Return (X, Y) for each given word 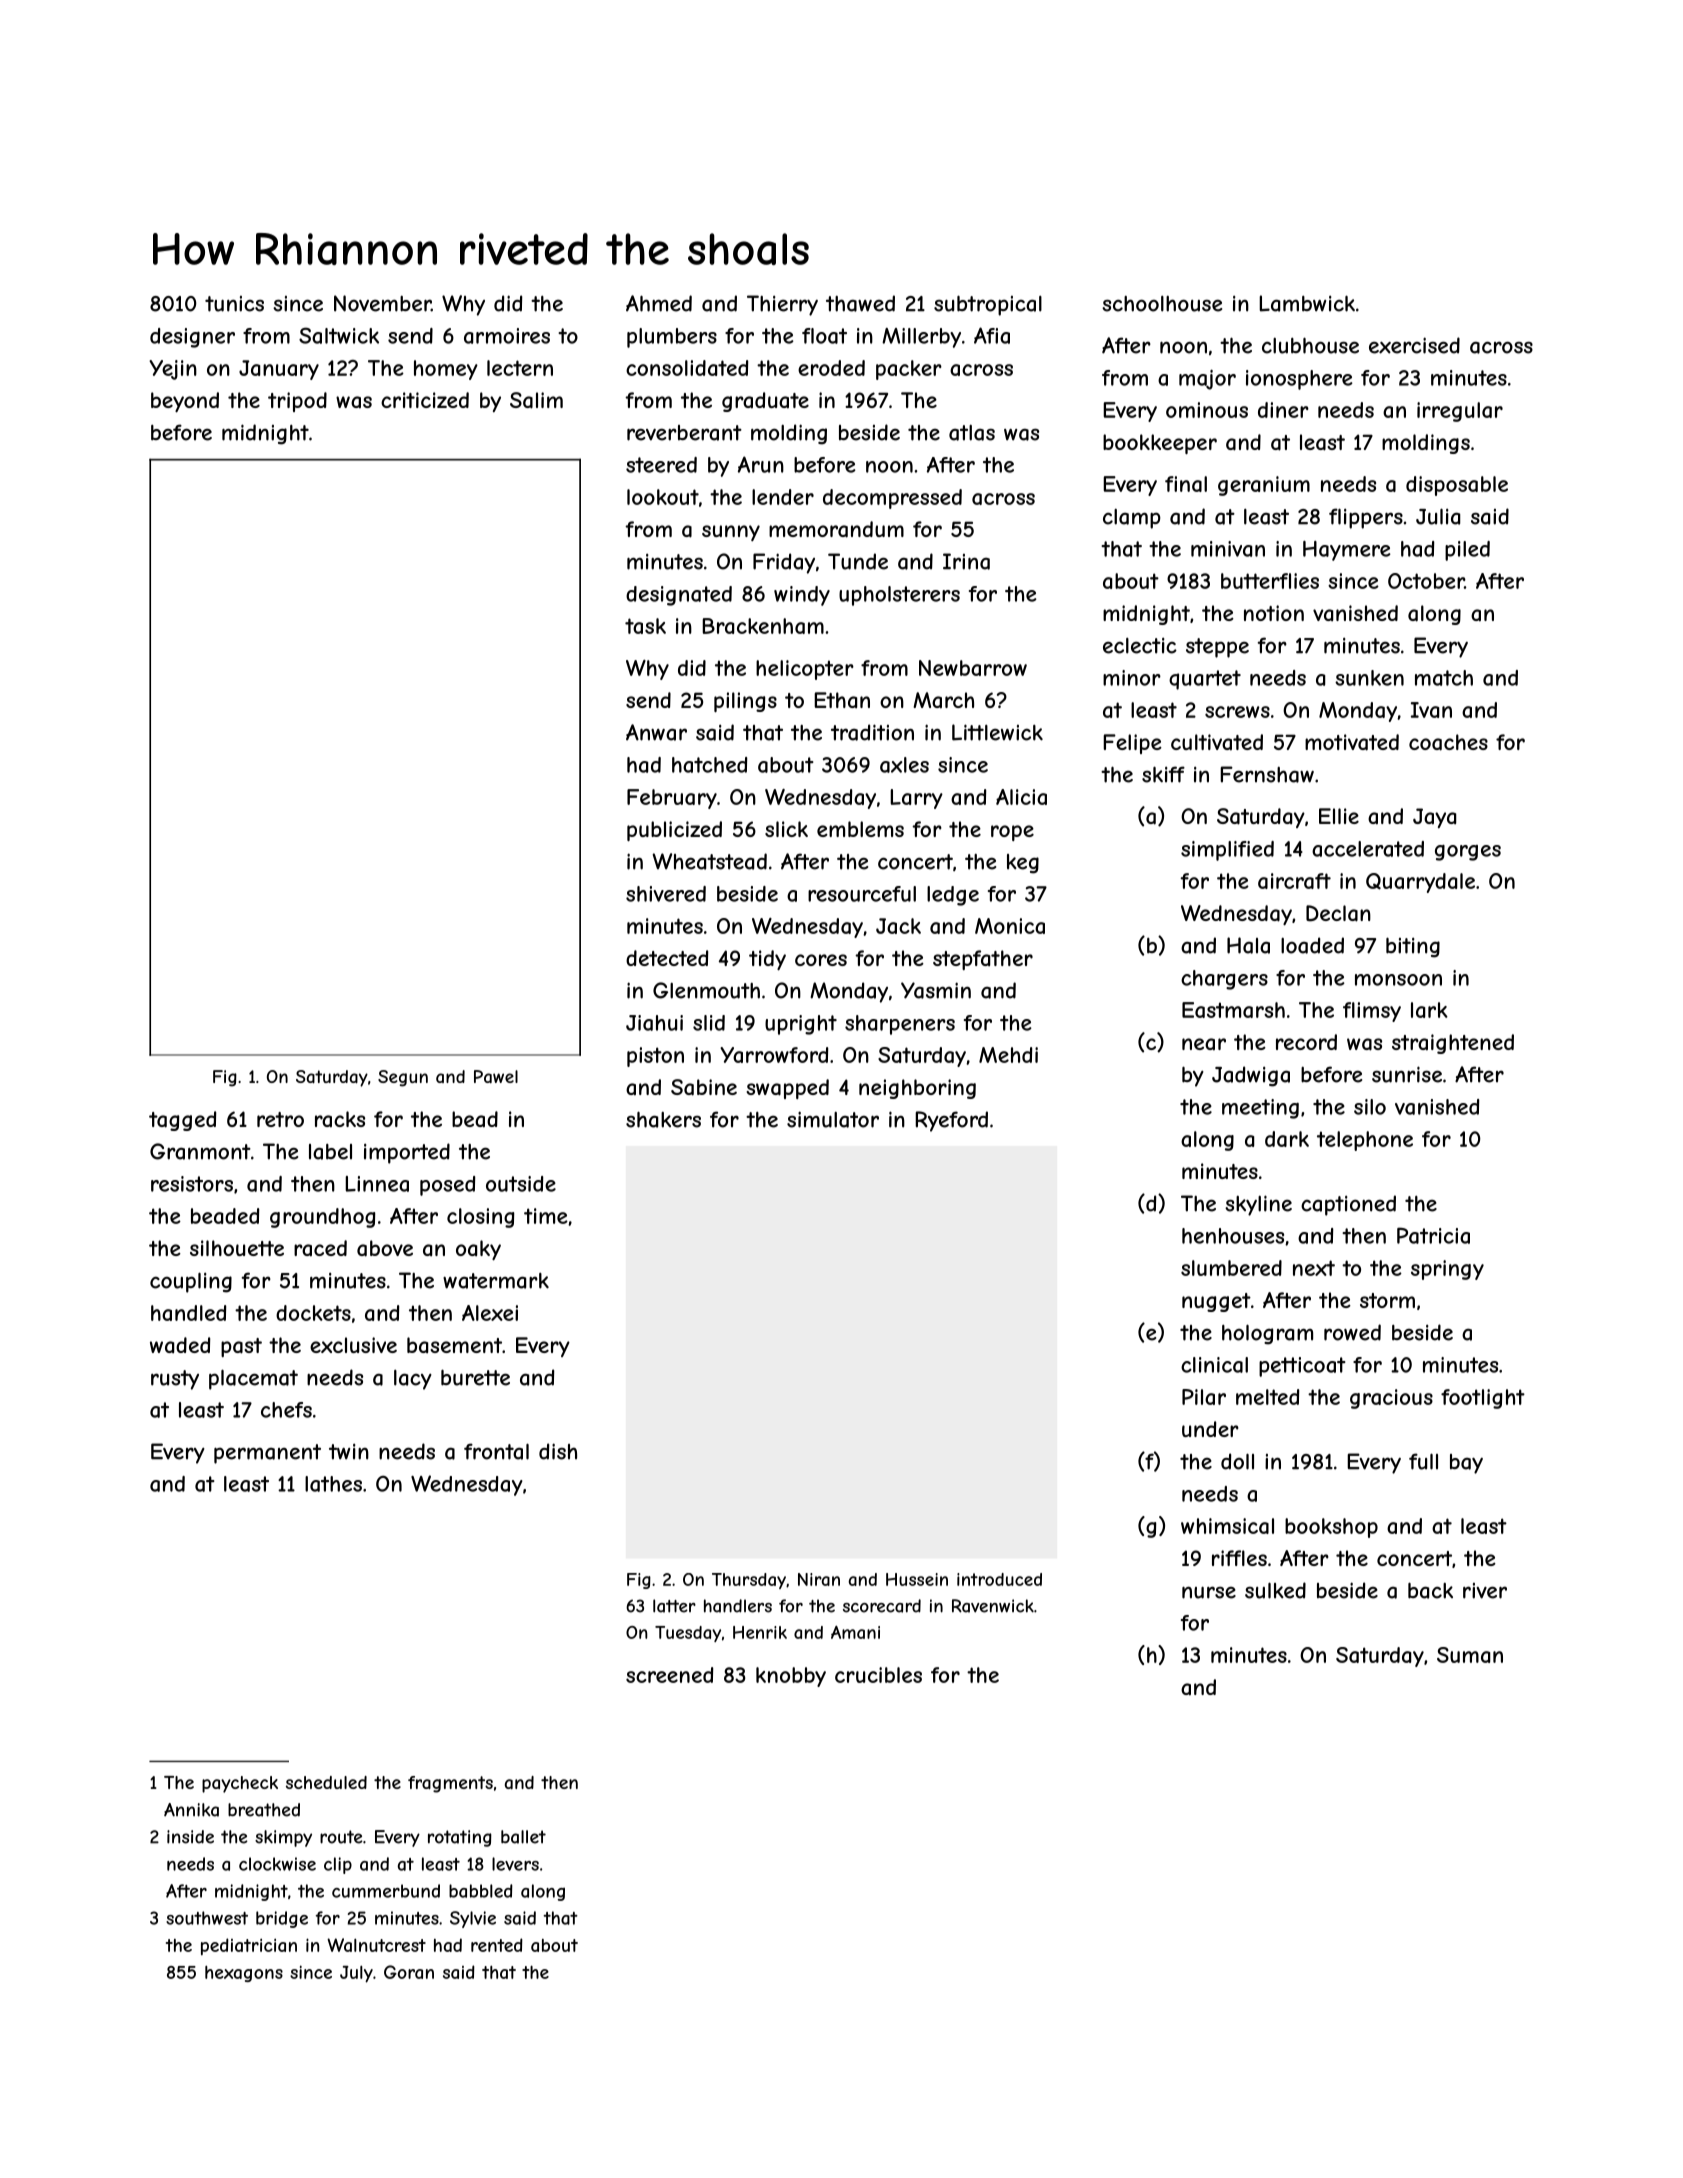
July (356, 1974)
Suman (1470, 1655)
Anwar (656, 732)
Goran (409, 1972)
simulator (833, 1119)
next (1314, 1268)
